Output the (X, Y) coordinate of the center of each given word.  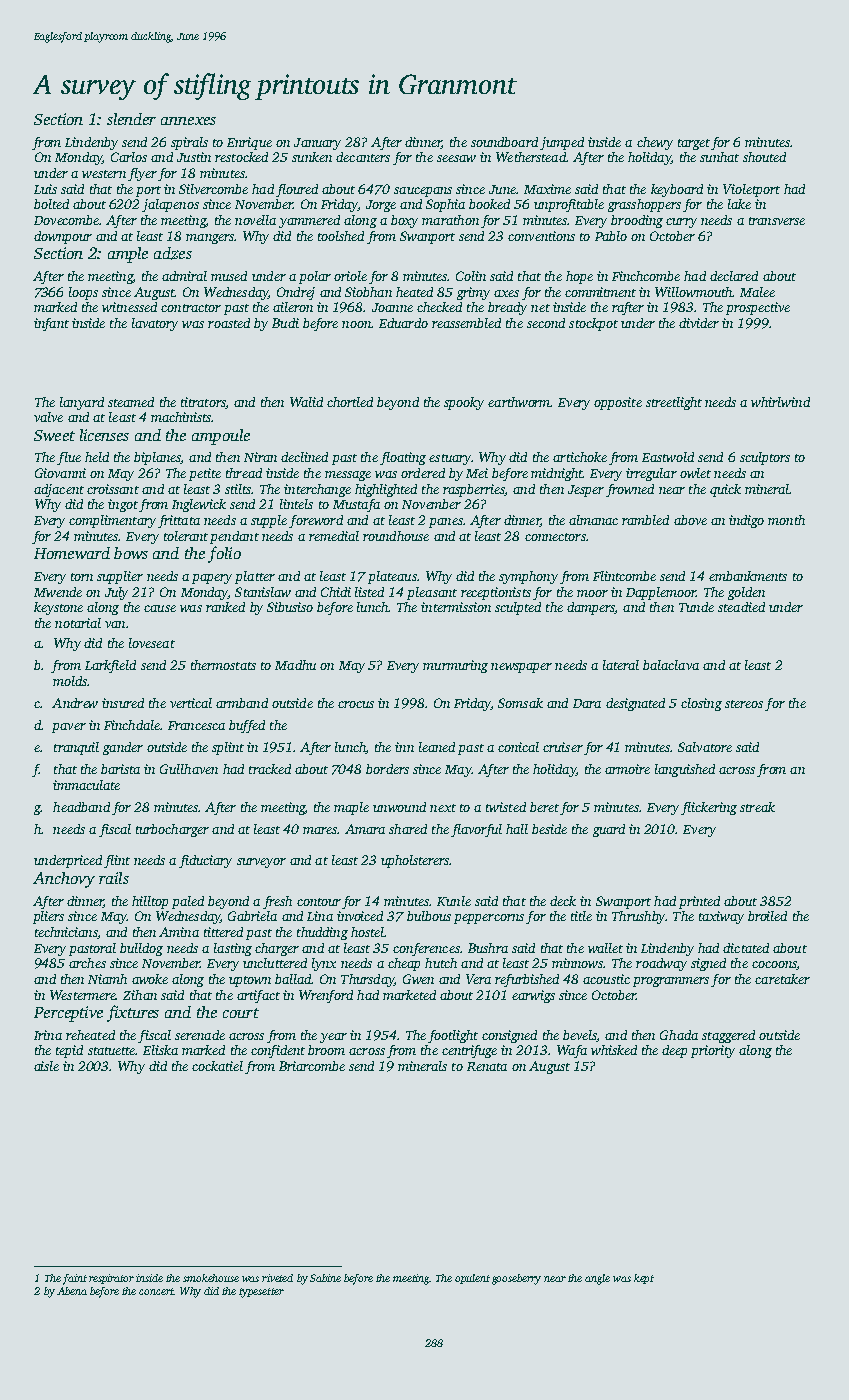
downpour (63, 237)
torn (82, 577)
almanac (593, 520)
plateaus (392, 577)
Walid (306, 402)
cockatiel (217, 1066)
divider (699, 323)
